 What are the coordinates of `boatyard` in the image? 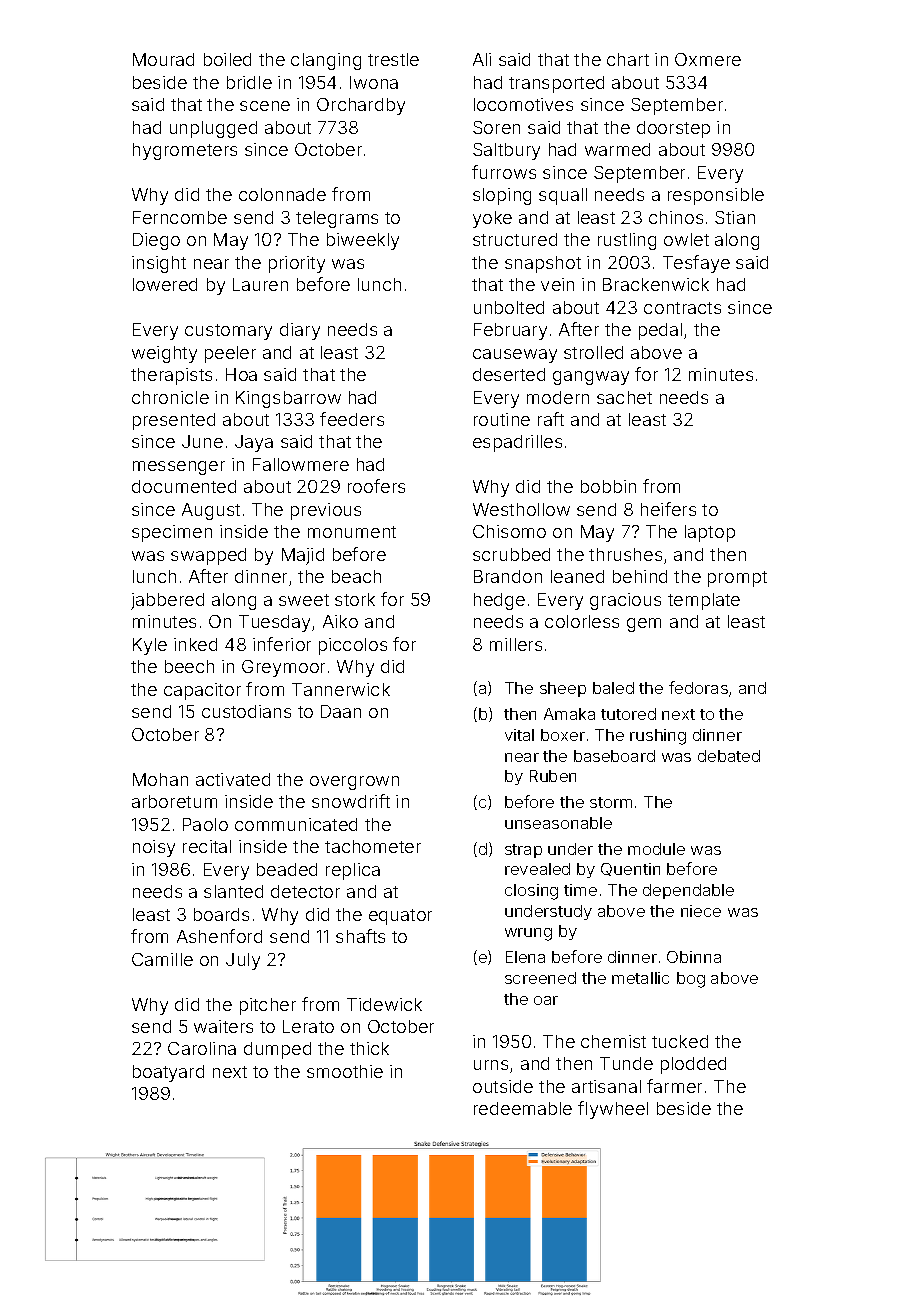 It's located at (168, 1073).
